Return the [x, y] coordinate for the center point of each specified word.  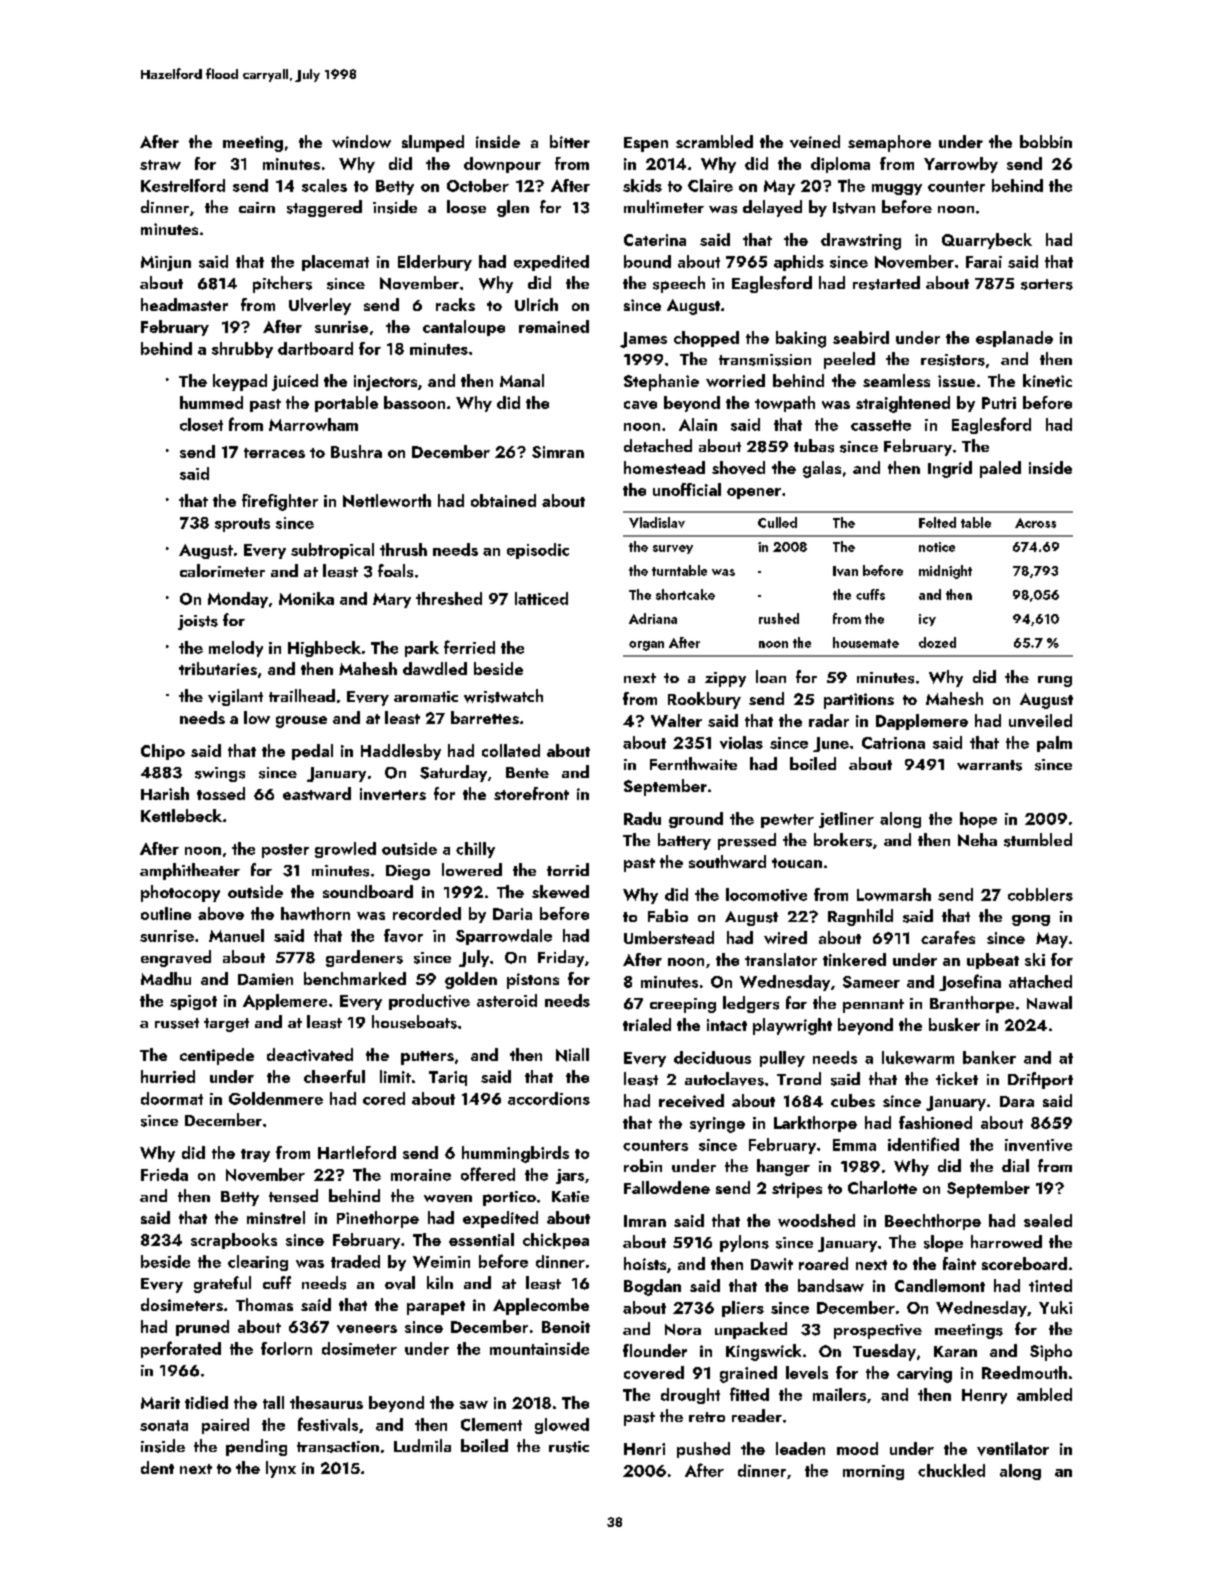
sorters [1047, 284]
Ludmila [422, 1445]
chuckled [951, 1470]
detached [658, 445]
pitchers [282, 284]
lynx [281, 1469]
